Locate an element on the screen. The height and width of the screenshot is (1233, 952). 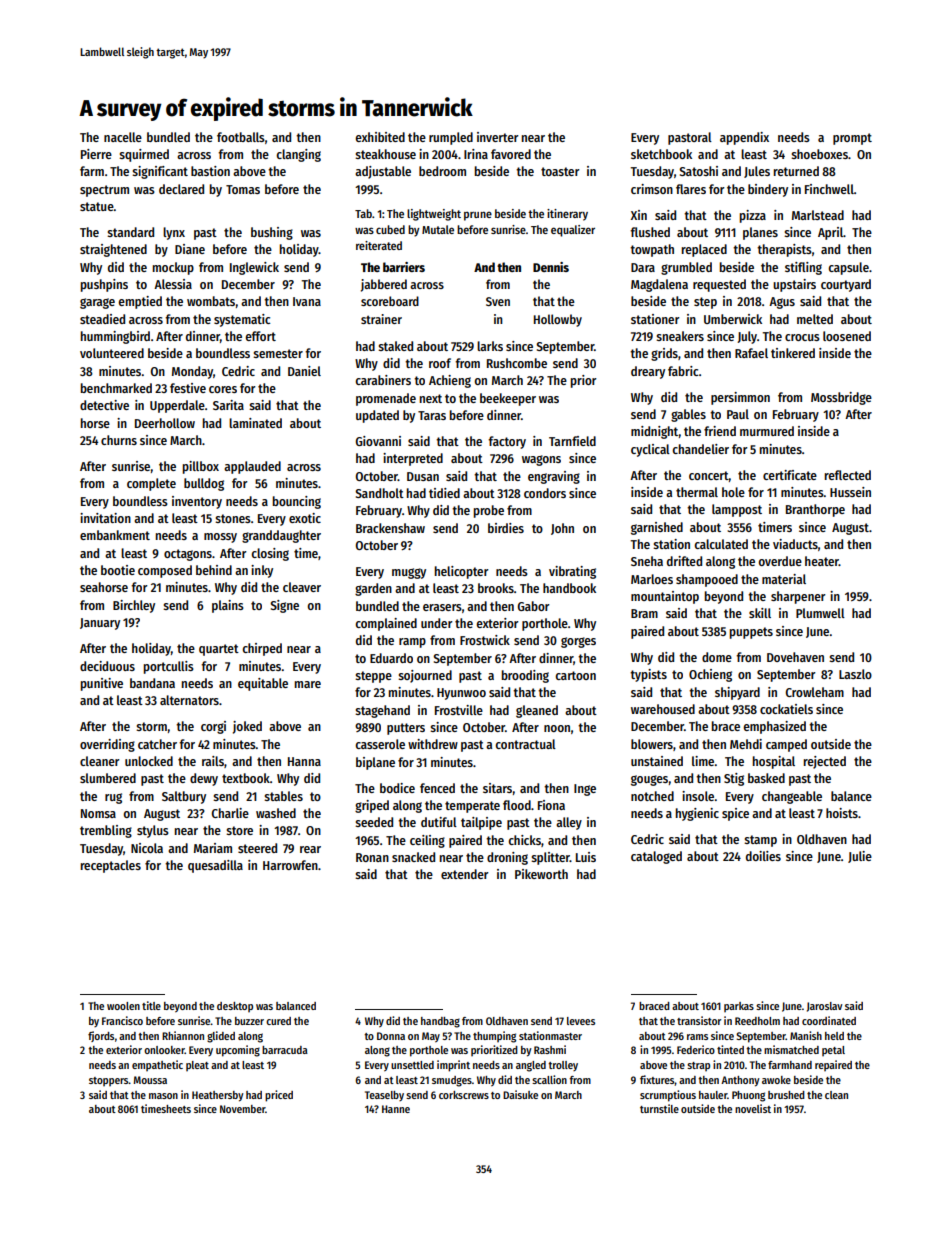
composed is located at coordinates (165, 571).
